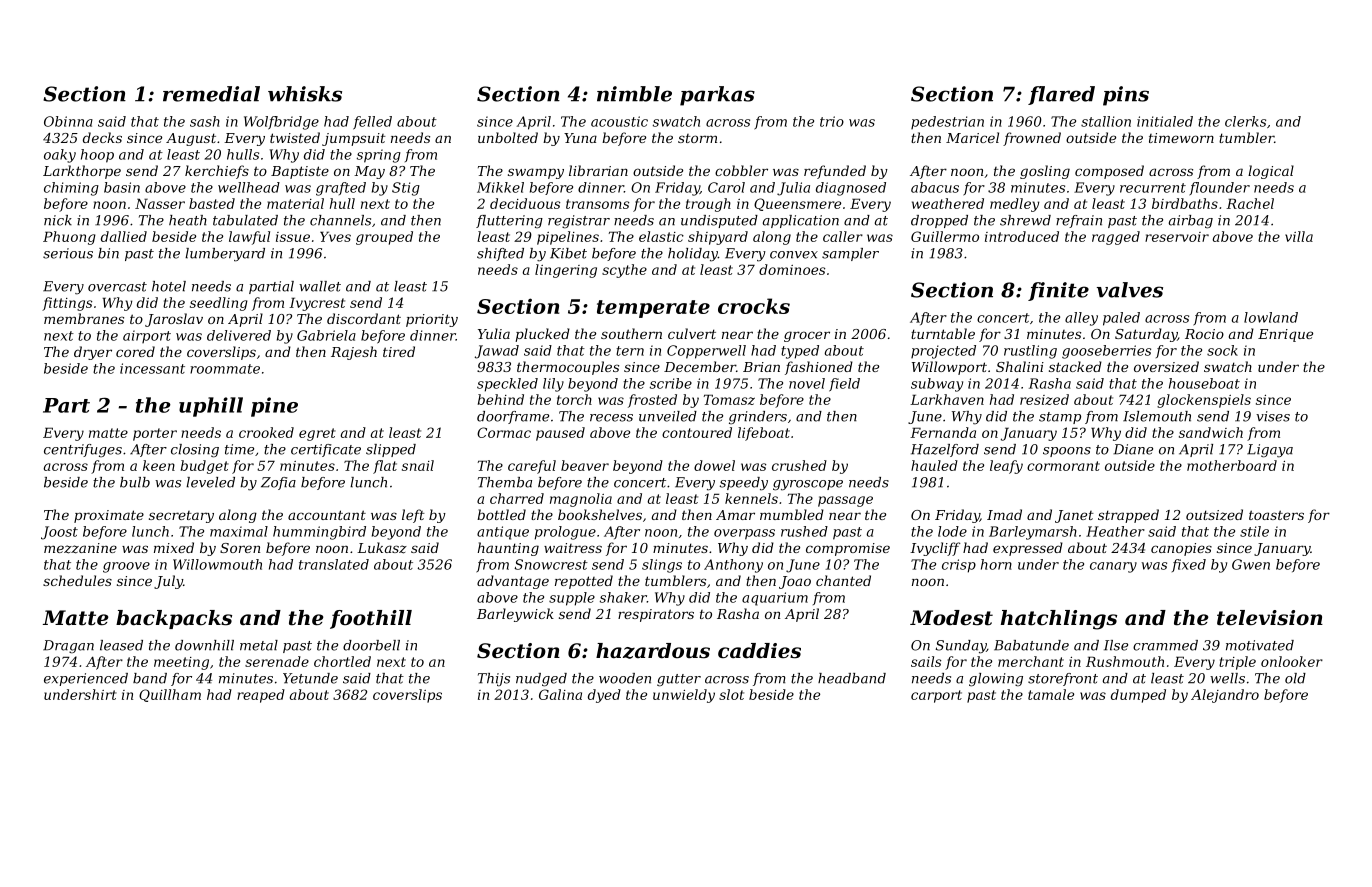 This screenshot has width=1372, height=887. Describe the element at coordinates (714, 465) in the screenshot. I see `dowel` at that location.
